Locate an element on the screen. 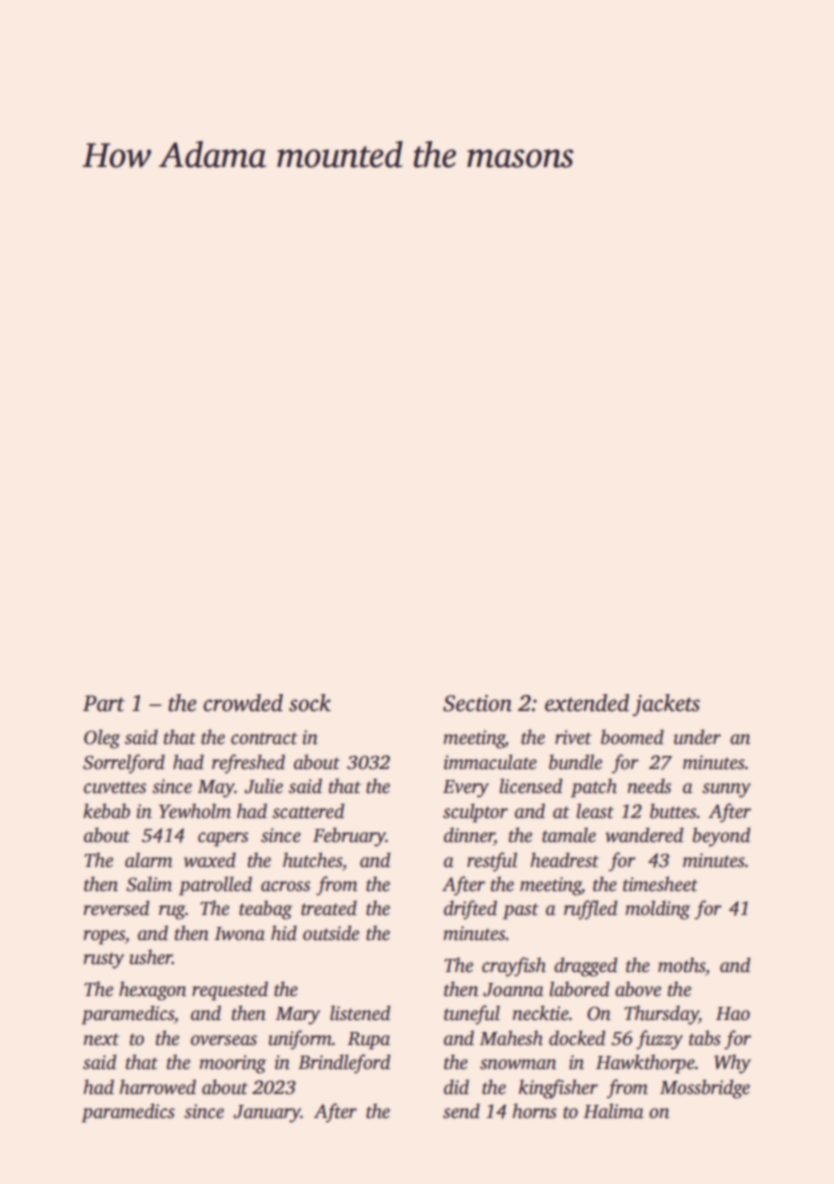 The height and width of the screenshot is (1184, 834). least is located at coordinates (595, 811).
